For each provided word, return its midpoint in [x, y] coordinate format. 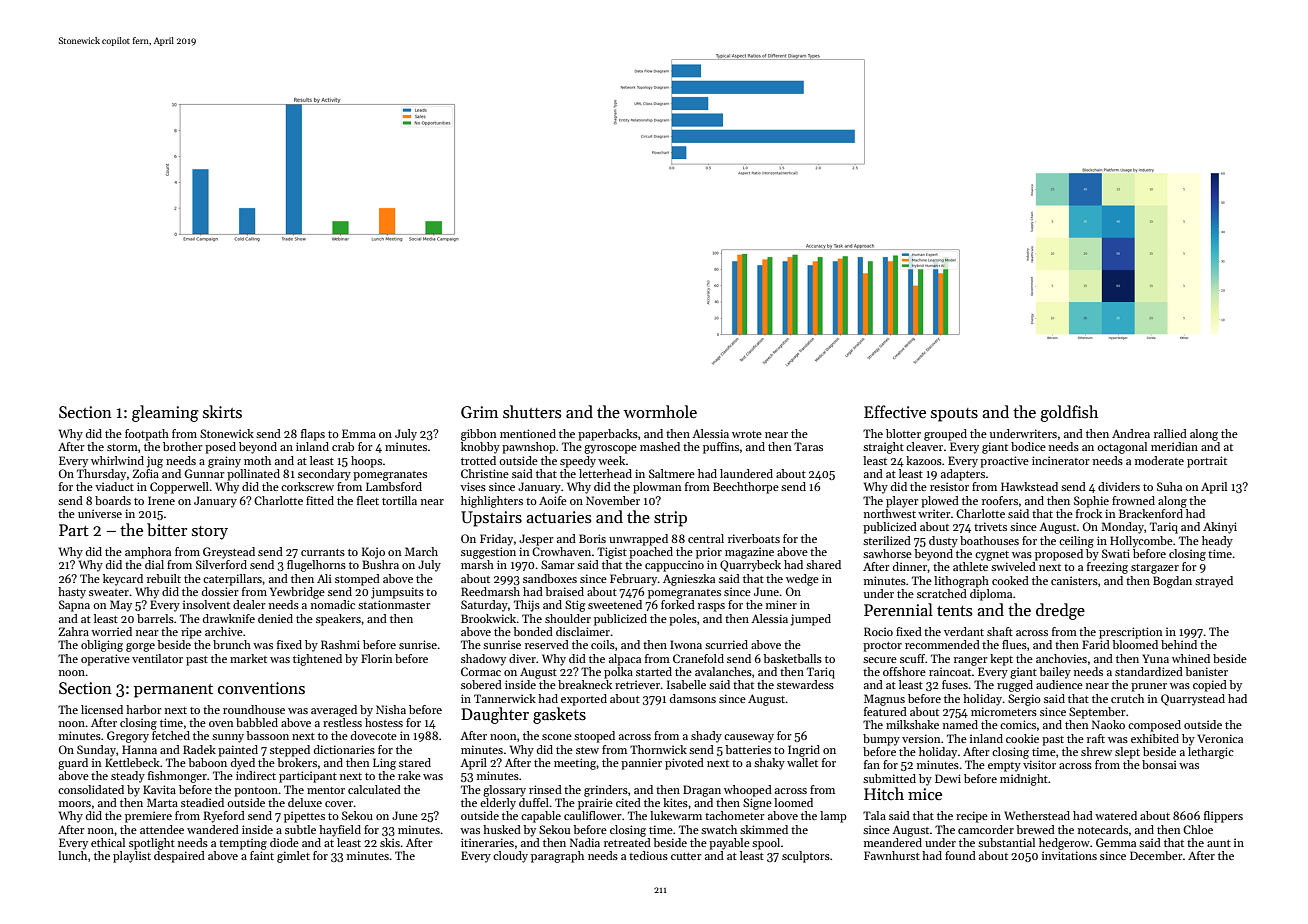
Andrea [1131, 433]
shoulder [568, 618]
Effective [895, 411]
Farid [1096, 644]
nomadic [333, 604]
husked [502, 829]
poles [683, 620]
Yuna [1155, 658]
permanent [173, 691]
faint [262, 855]
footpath [147, 435]
